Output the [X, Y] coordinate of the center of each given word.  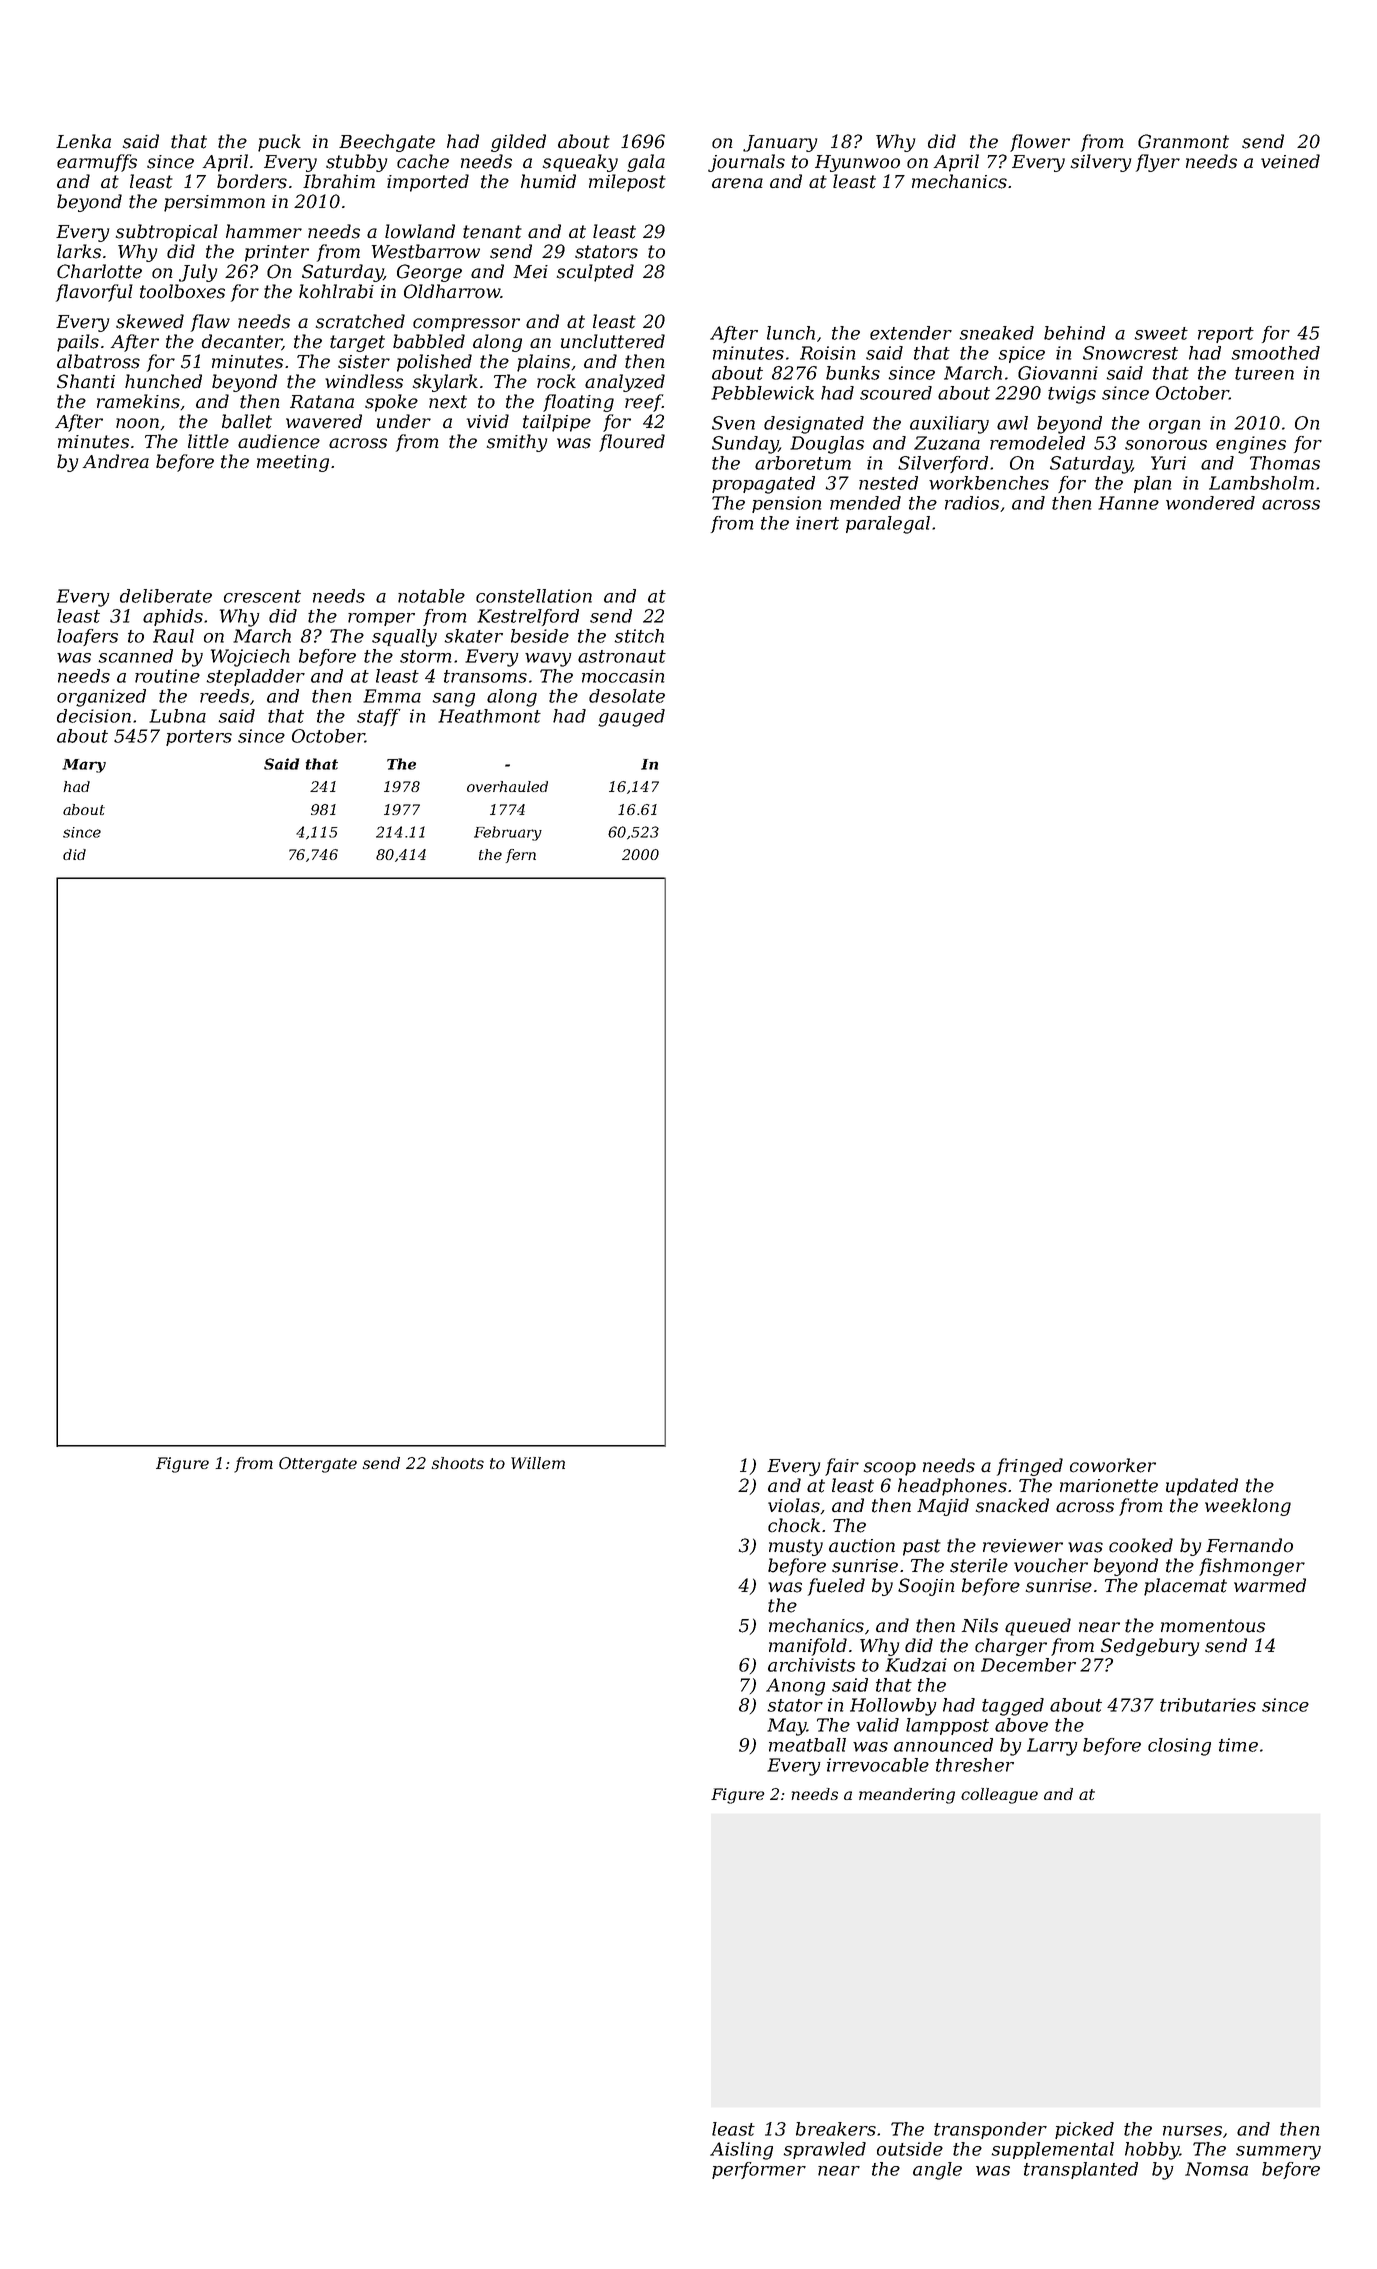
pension [786, 504]
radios [972, 503]
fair [842, 1467]
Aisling [741, 2151]
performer [759, 2170]
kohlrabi [336, 291]
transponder [990, 2130]
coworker [1113, 1465]
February [508, 833]
